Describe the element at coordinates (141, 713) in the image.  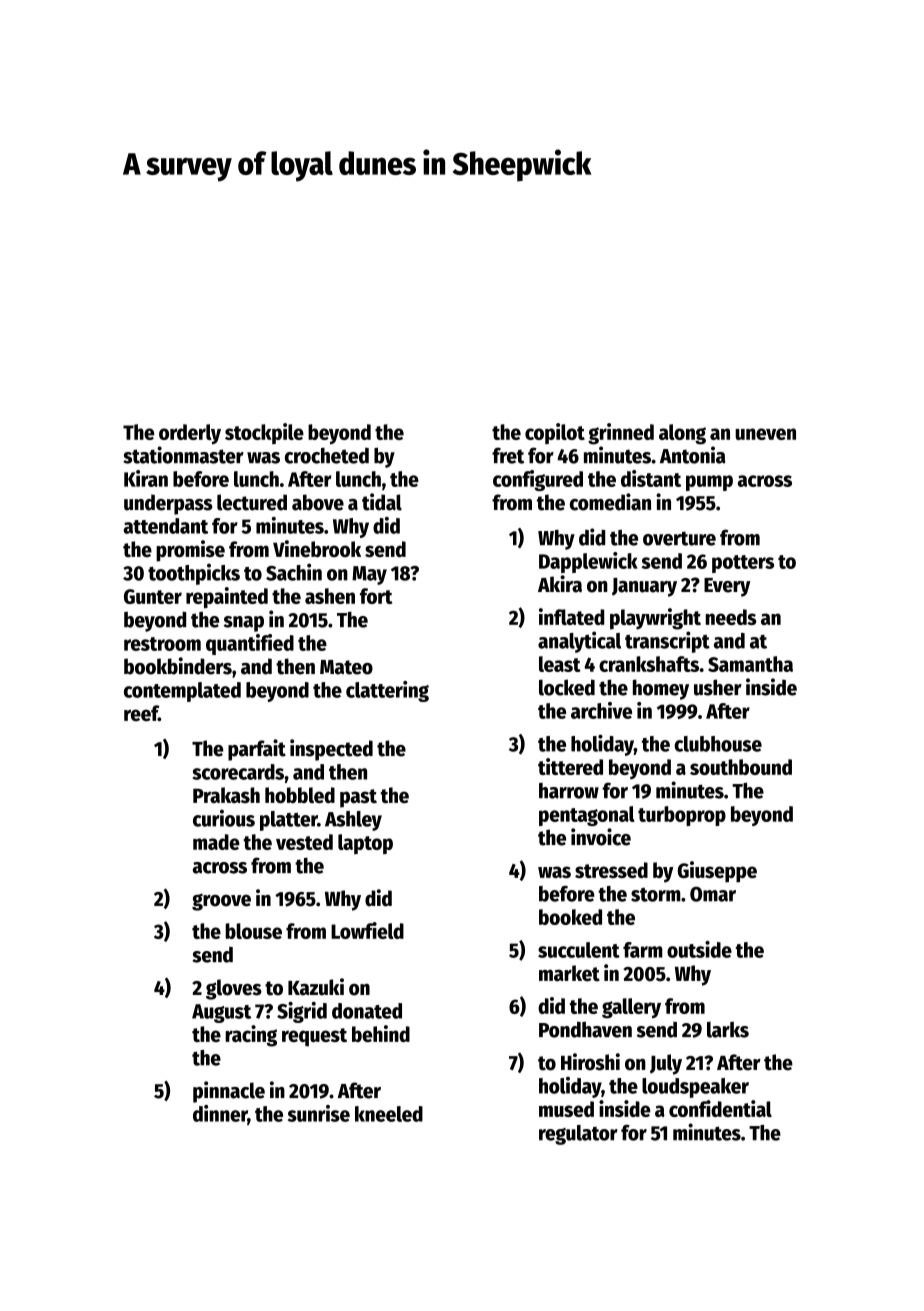
I see `reef` at that location.
